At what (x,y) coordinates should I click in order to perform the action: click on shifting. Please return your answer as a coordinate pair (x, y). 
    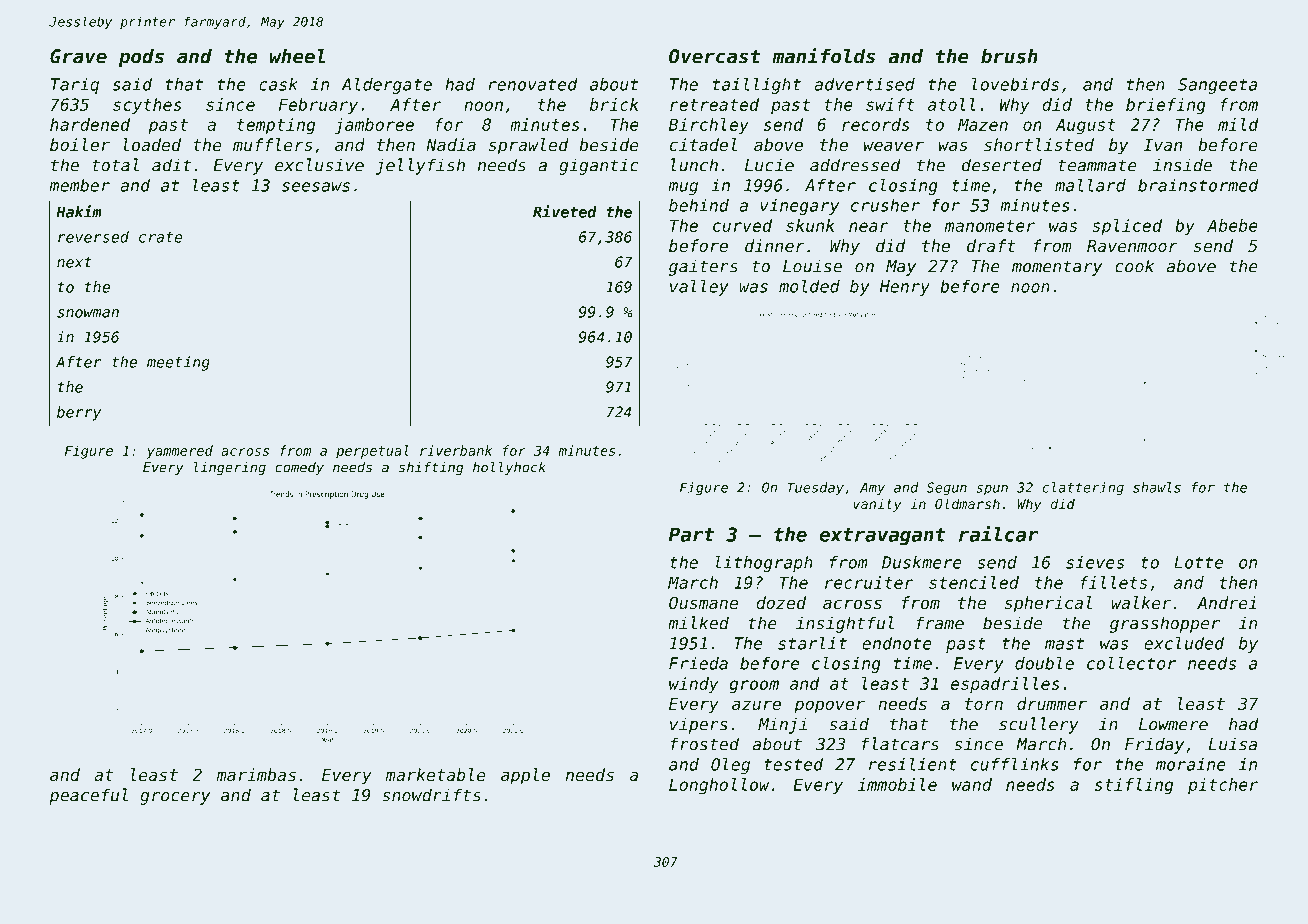
    Looking at the image, I should click on (431, 468).
